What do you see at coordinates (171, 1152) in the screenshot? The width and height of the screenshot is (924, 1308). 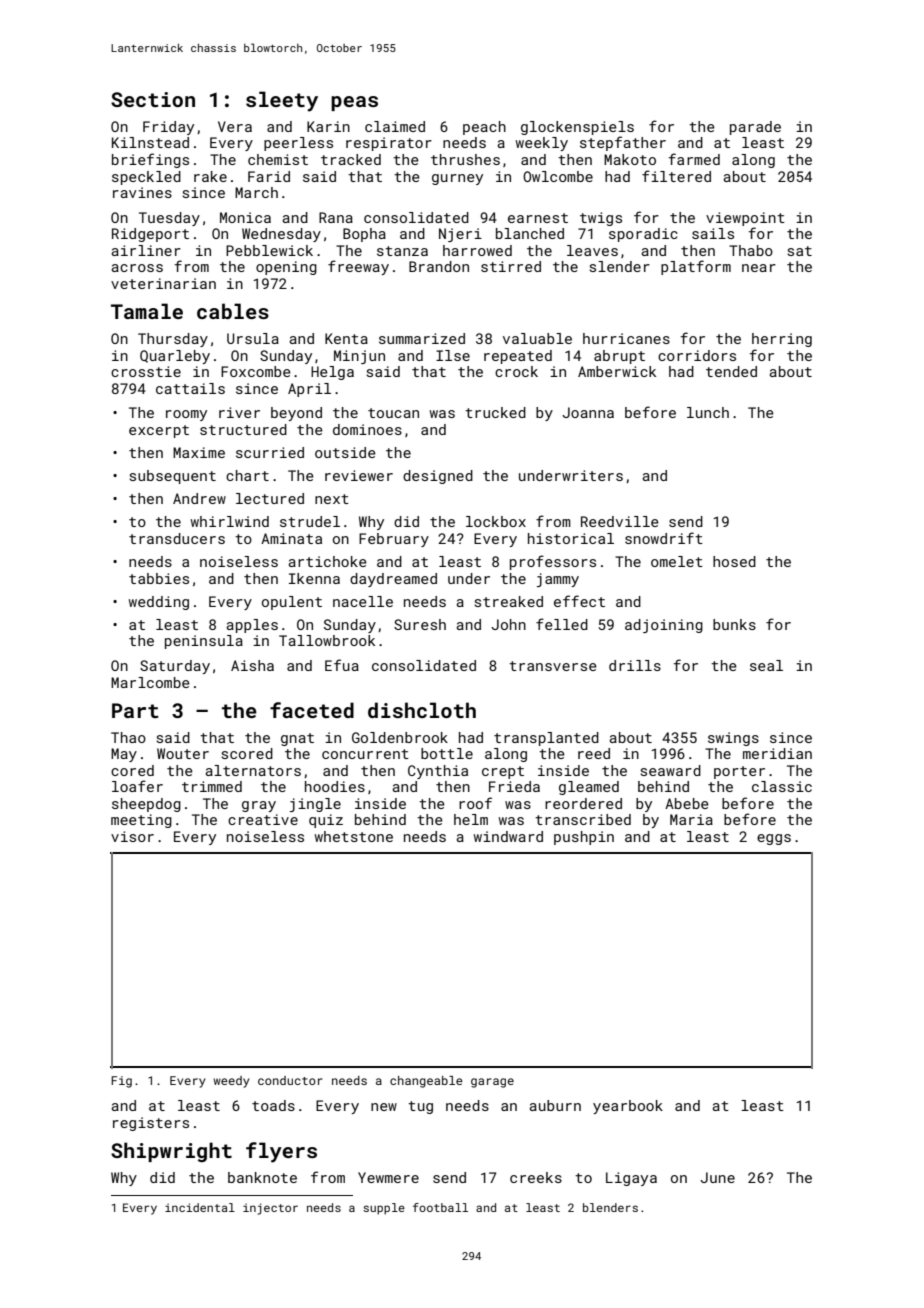 I see `Shipwright` at bounding box center [171, 1152].
